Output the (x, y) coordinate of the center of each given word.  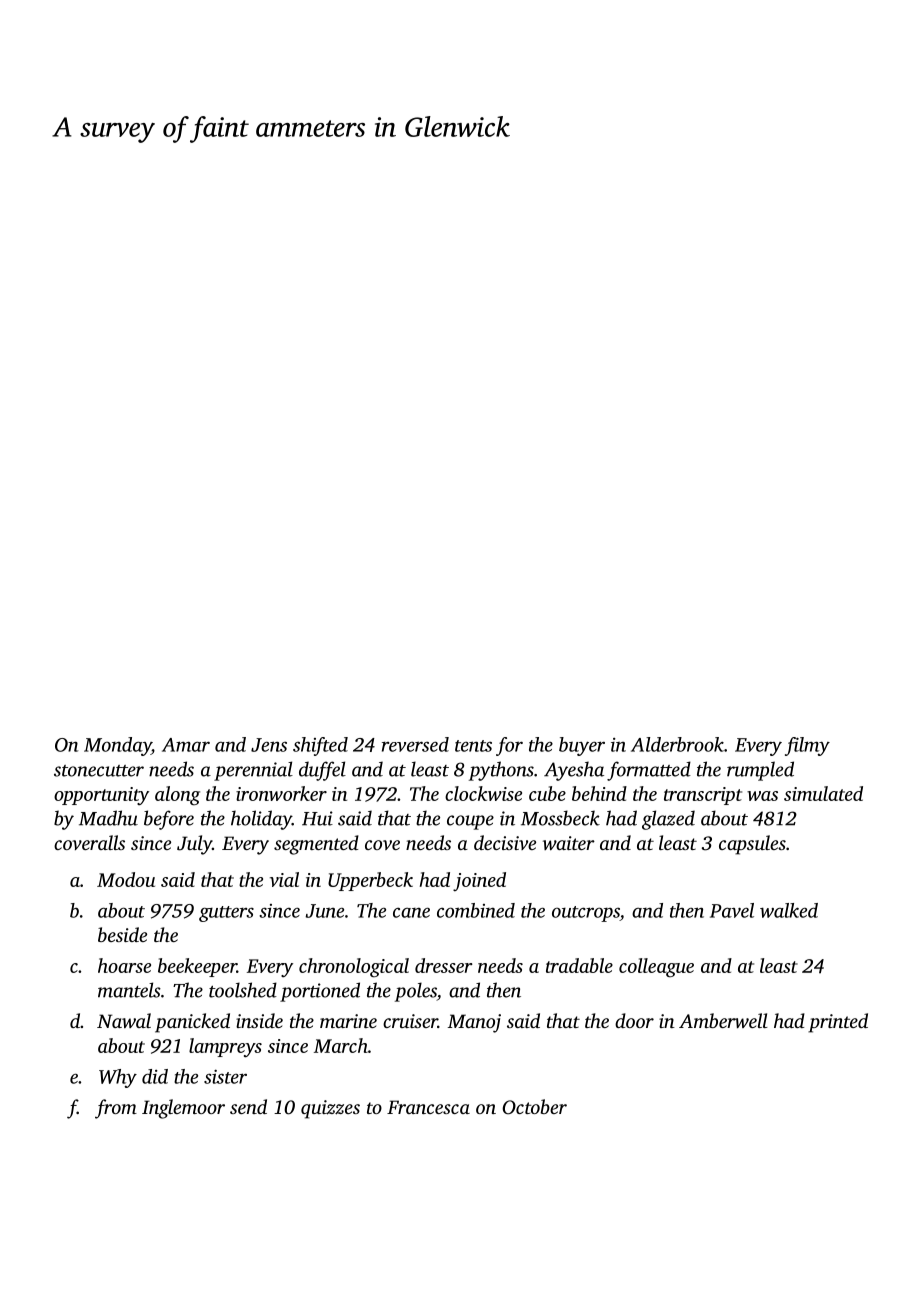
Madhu (108, 818)
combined (476, 910)
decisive (505, 842)
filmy (807, 746)
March (341, 1045)
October (534, 1107)
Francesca (428, 1107)
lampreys (225, 1048)
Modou (126, 879)
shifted (320, 746)
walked (789, 910)
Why (118, 1078)
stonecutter (99, 771)
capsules (752, 845)
